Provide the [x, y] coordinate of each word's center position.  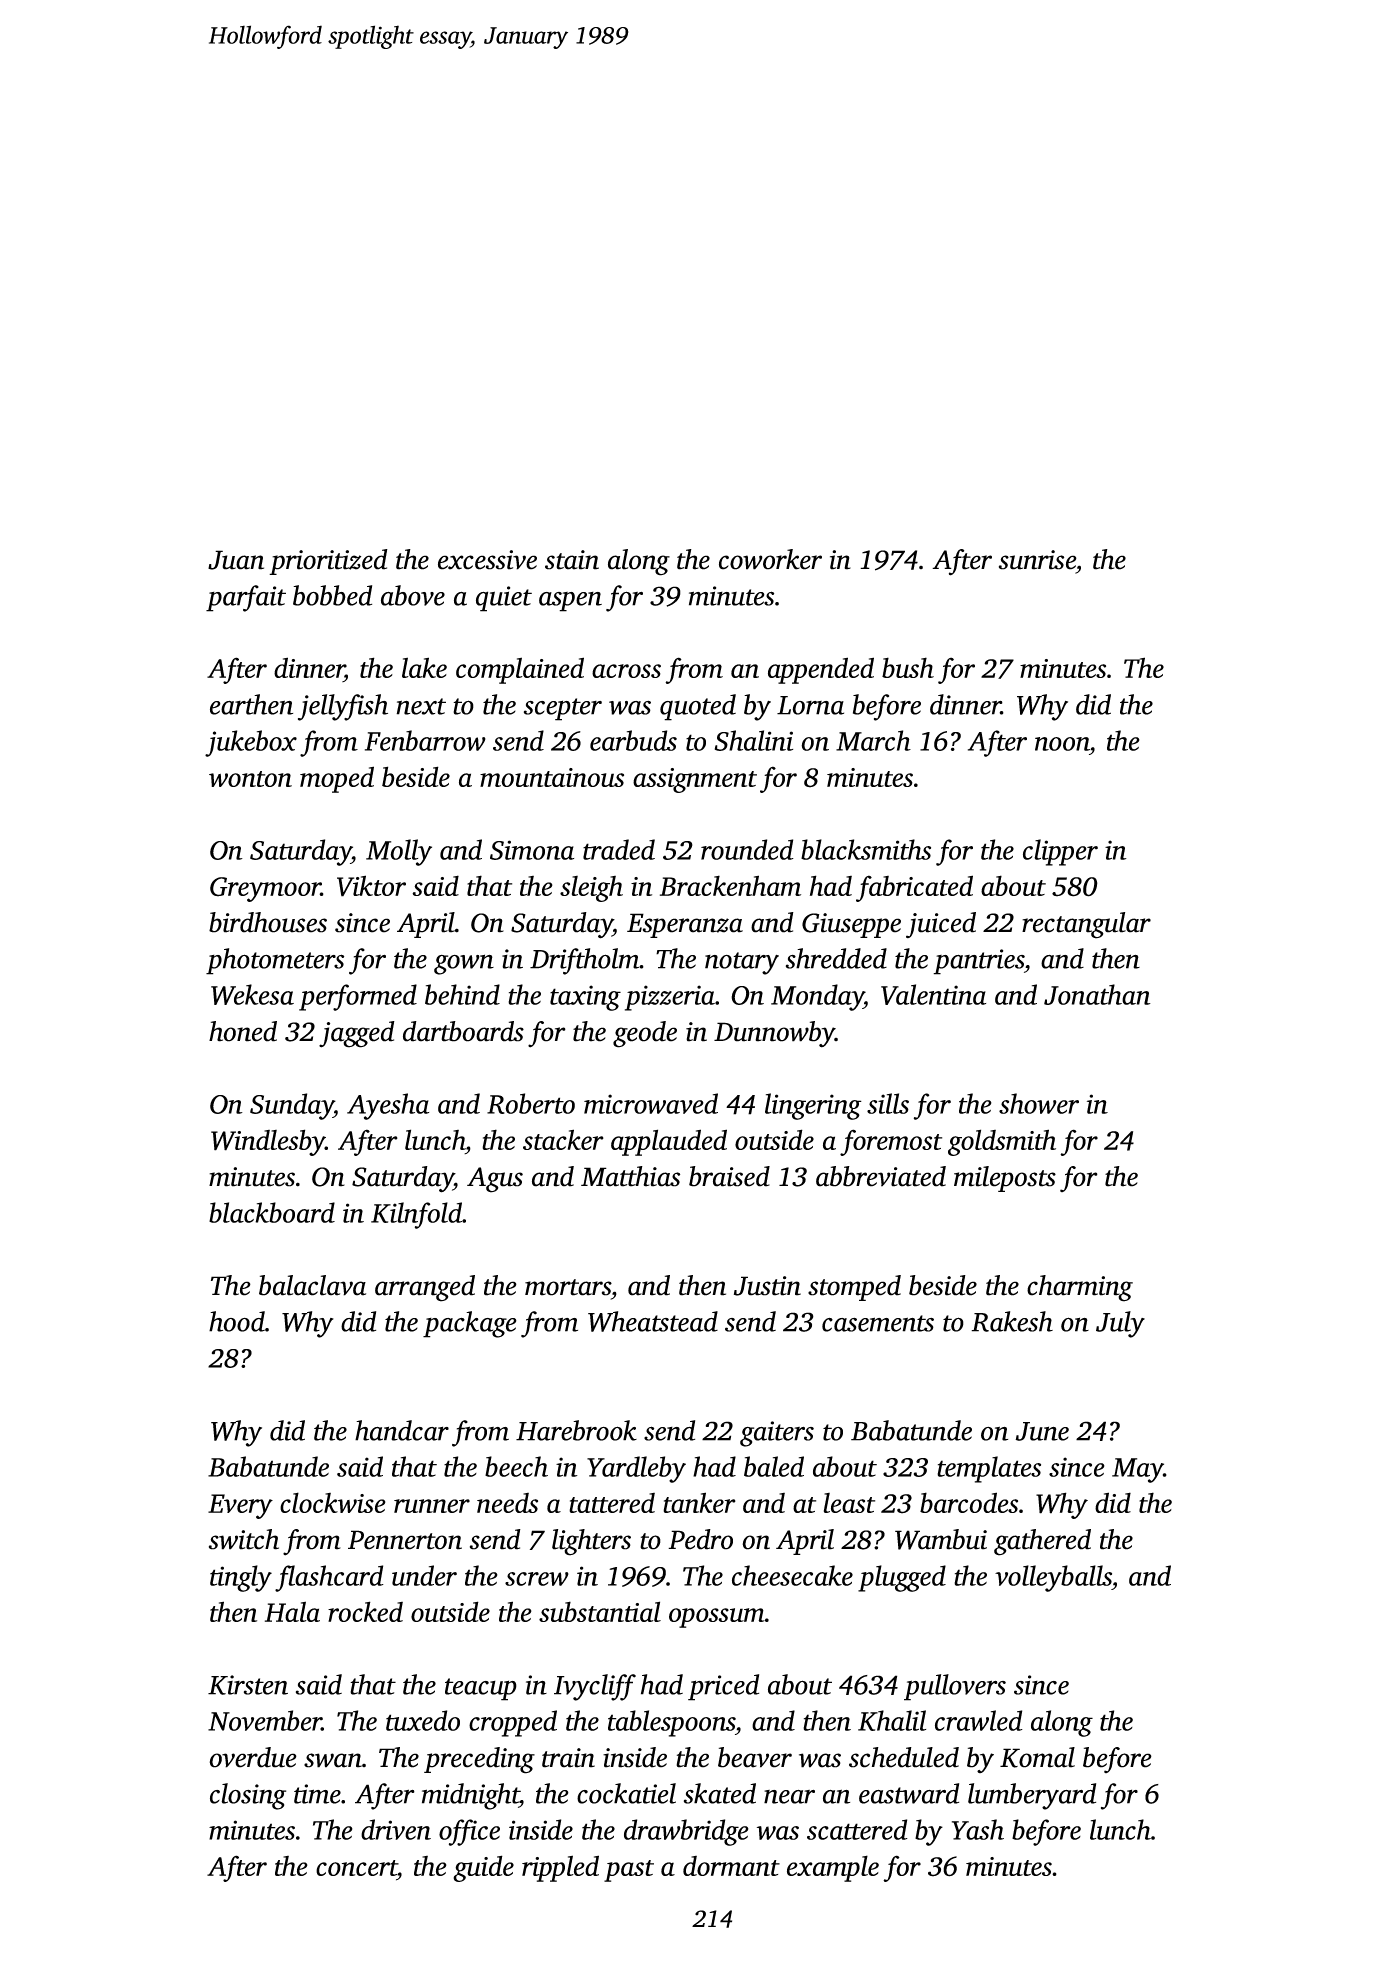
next [421, 706]
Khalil [892, 1720]
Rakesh [1012, 1321]
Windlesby [268, 1142]
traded [619, 849]
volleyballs [1053, 1578]
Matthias [630, 1176]
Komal [1037, 1757]
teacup [481, 1689]
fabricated [914, 888]
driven [396, 1829]
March [873, 740]
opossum [717, 1618]
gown [464, 964]
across [626, 671]
